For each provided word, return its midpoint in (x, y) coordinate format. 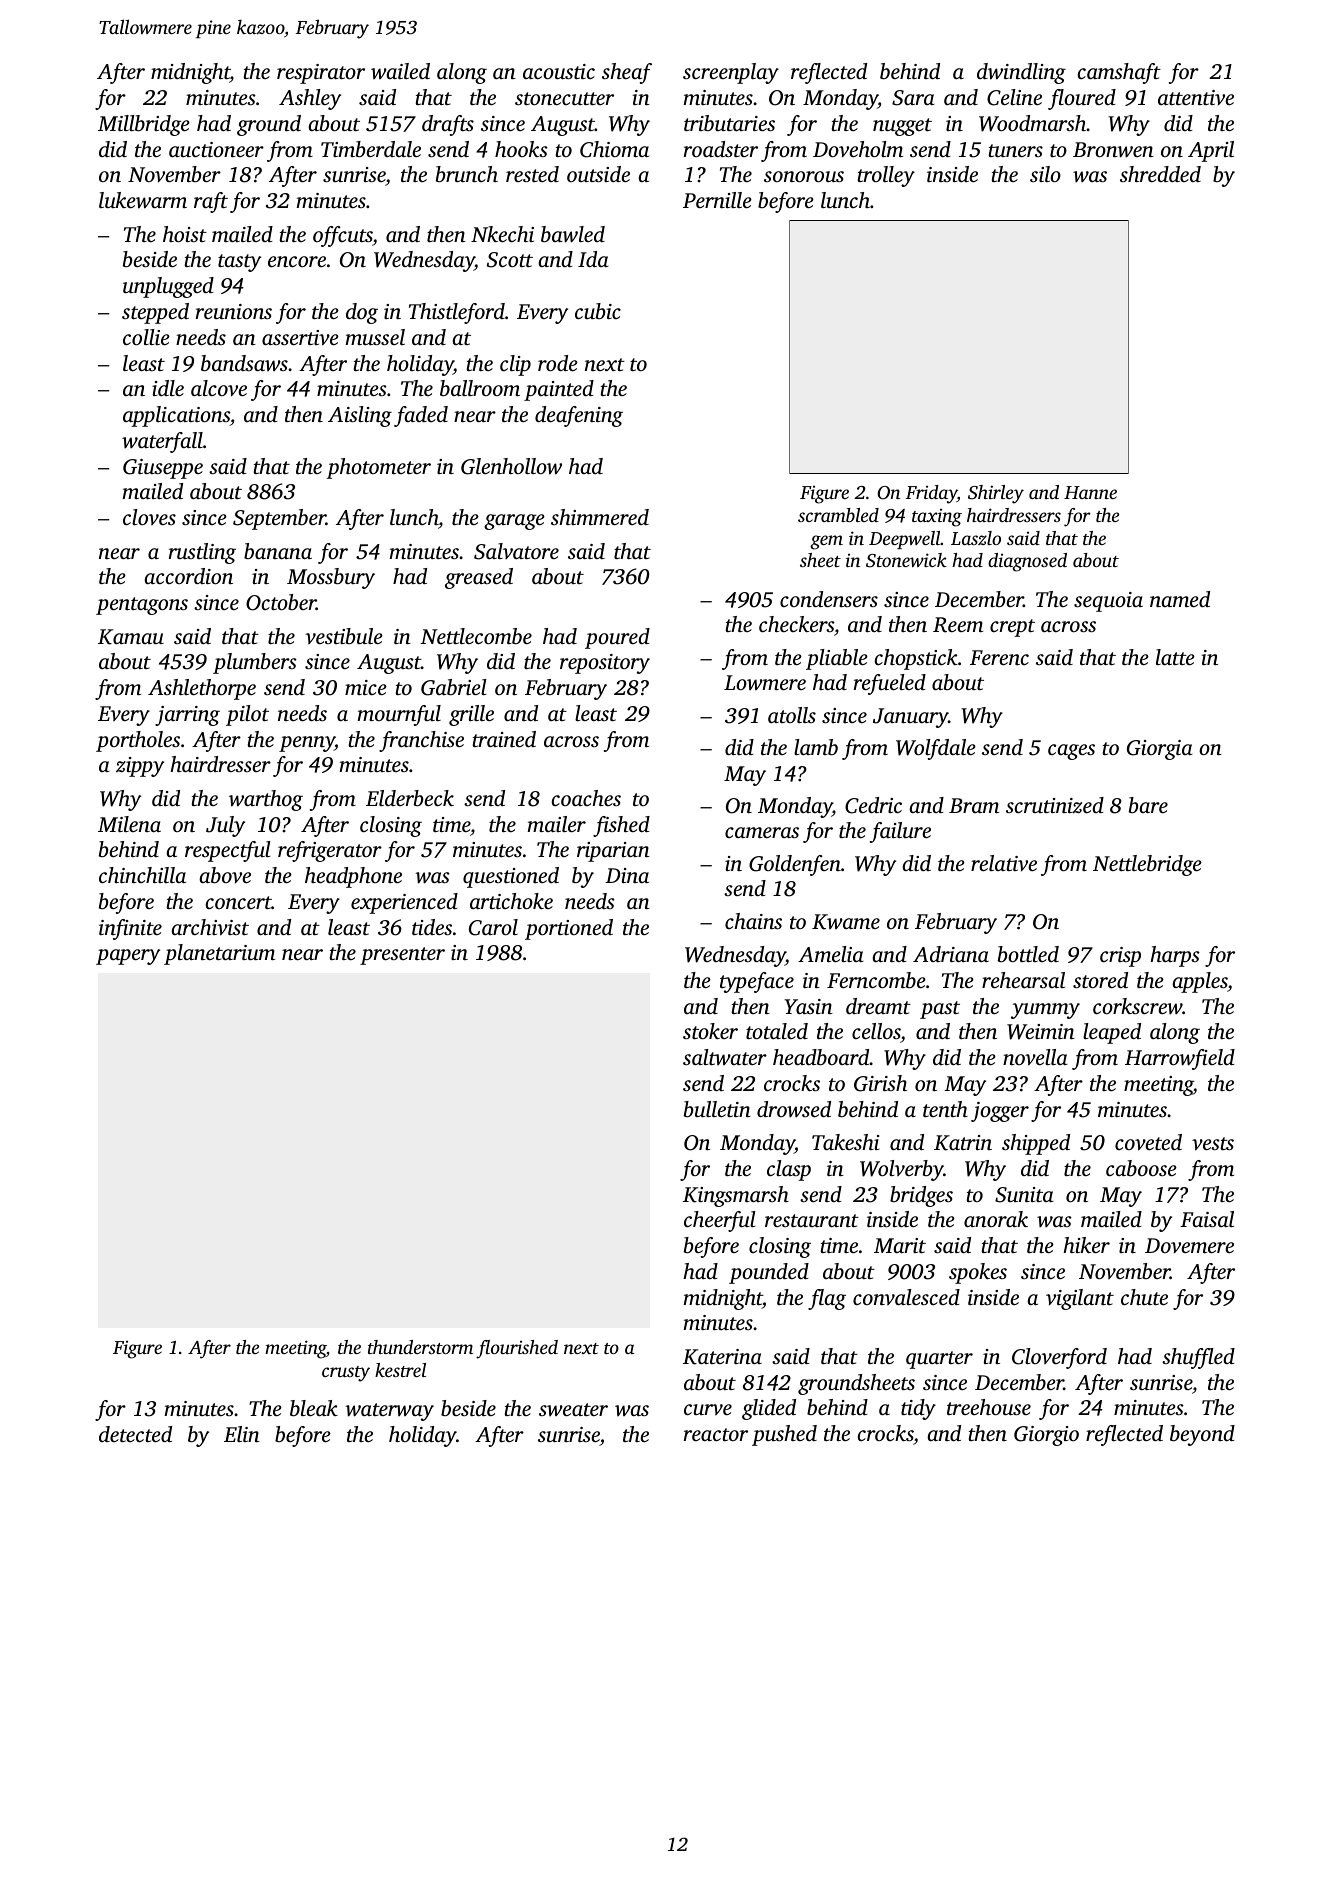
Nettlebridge (1147, 865)
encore (297, 261)
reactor (716, 1434)
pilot (247, 715)
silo (1045, 174)
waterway (389, 1412)
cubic (598, 311)
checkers (796, 624)
